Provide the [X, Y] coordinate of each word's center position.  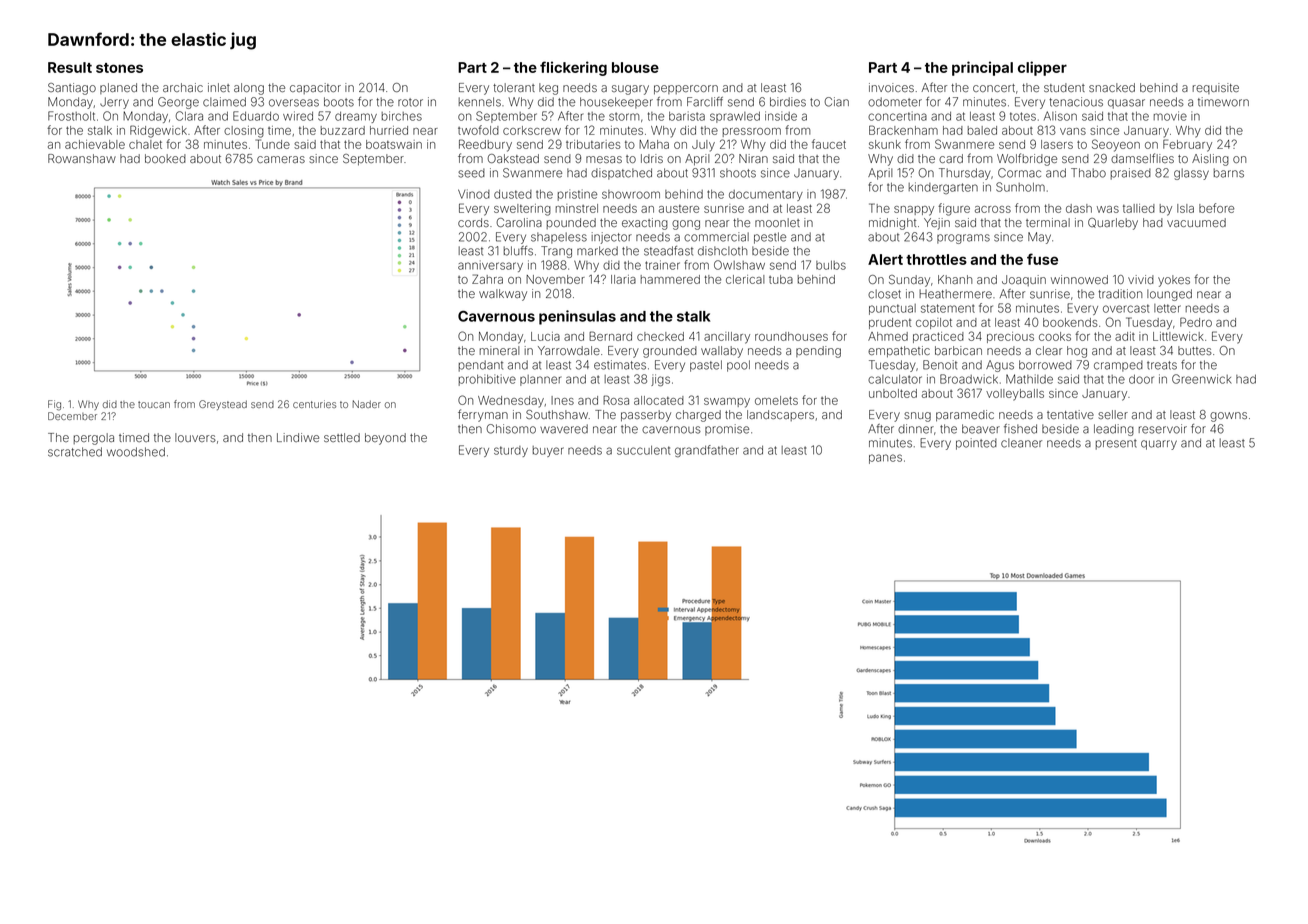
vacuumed [1196, 222]
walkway [503, 295]
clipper [1042, 68]
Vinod [474, 194]
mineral [500, 350]
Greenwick [1202, 379]
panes [885, 459]
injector [611, 238]
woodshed [136, 452]
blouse [635, 67]
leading [1114, 430]
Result [70, 67]
